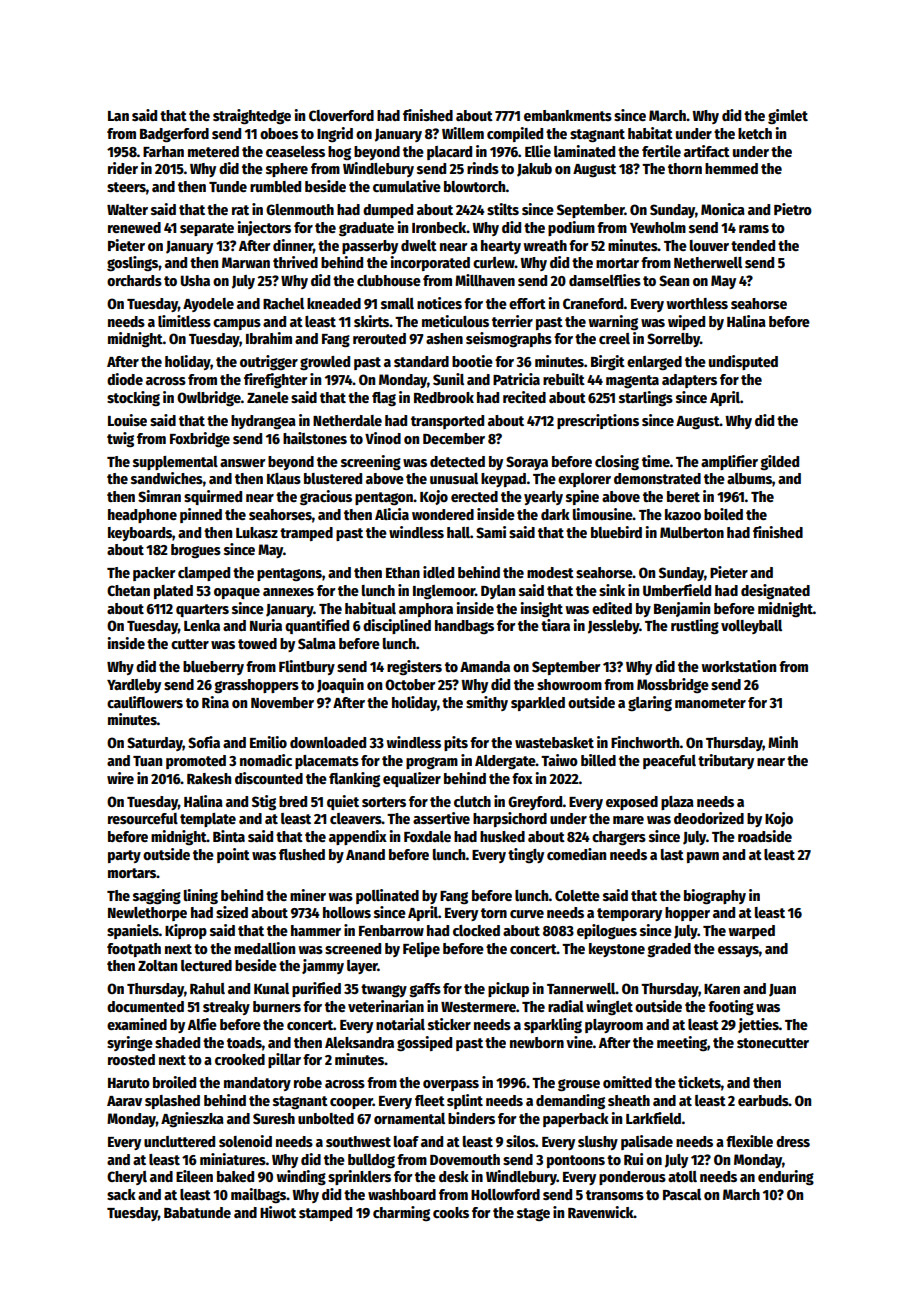 The height and width of the page is (1308, 924). Describe the element at coordinates (515, 134) in the page. I see `compiled` at that location.
